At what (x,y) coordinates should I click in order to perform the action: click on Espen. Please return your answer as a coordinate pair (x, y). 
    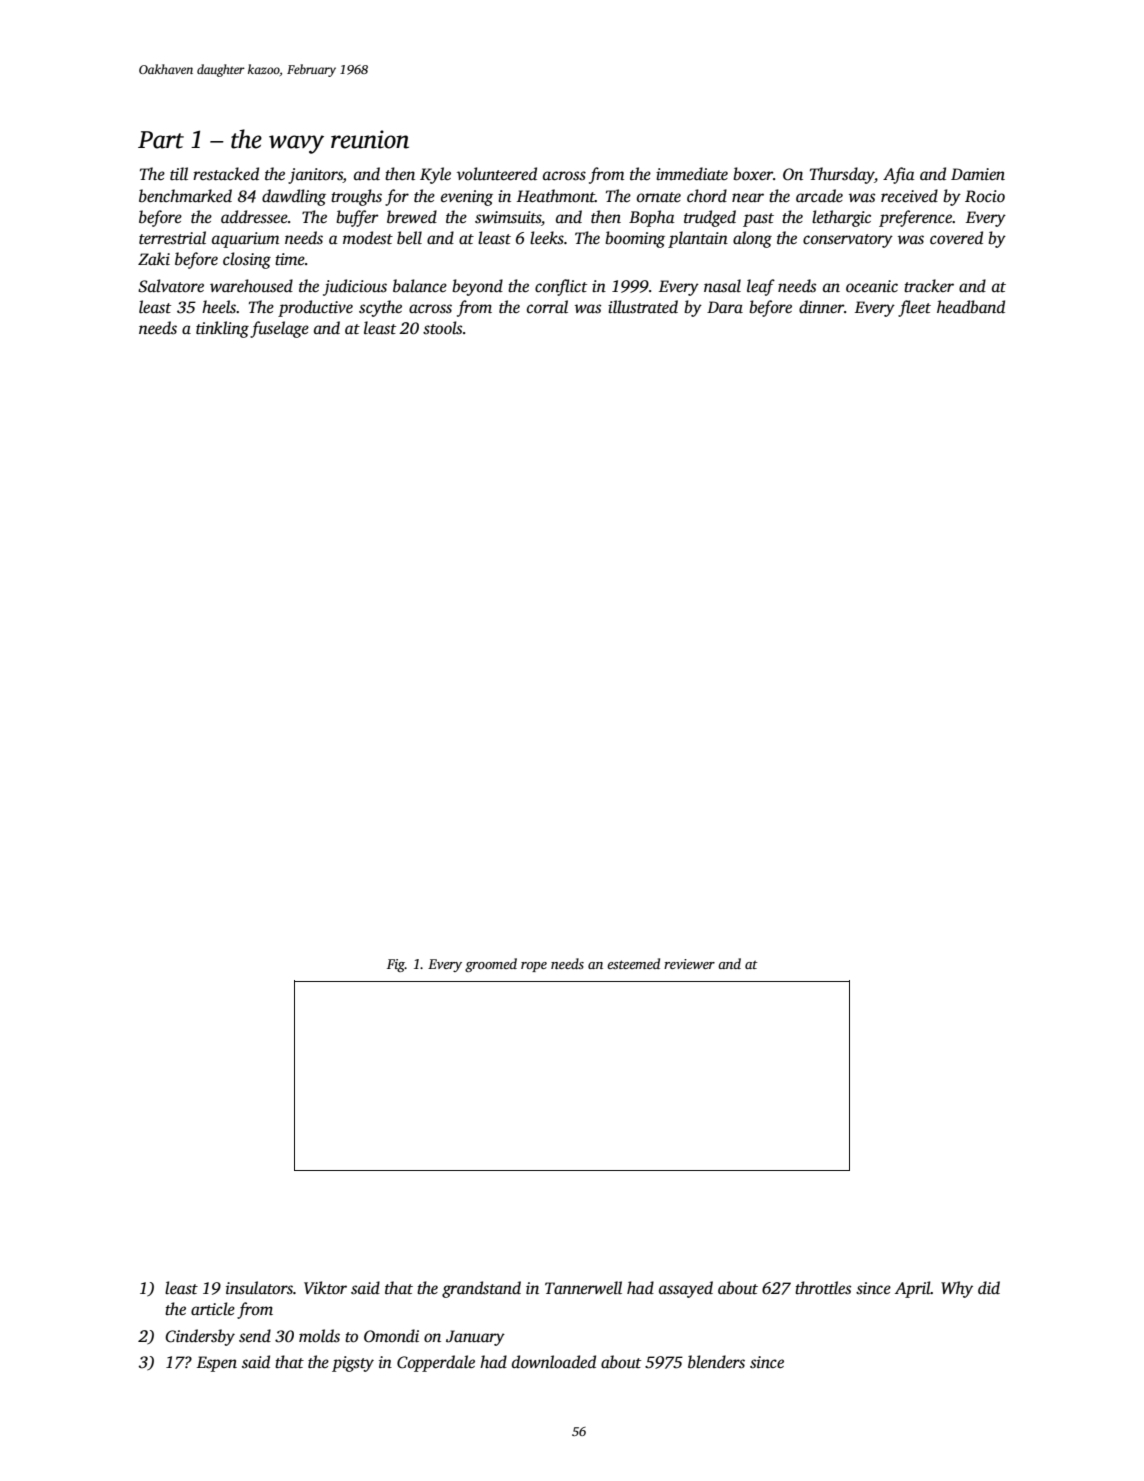
    Looking at the image, I should click on (217, 1364).
